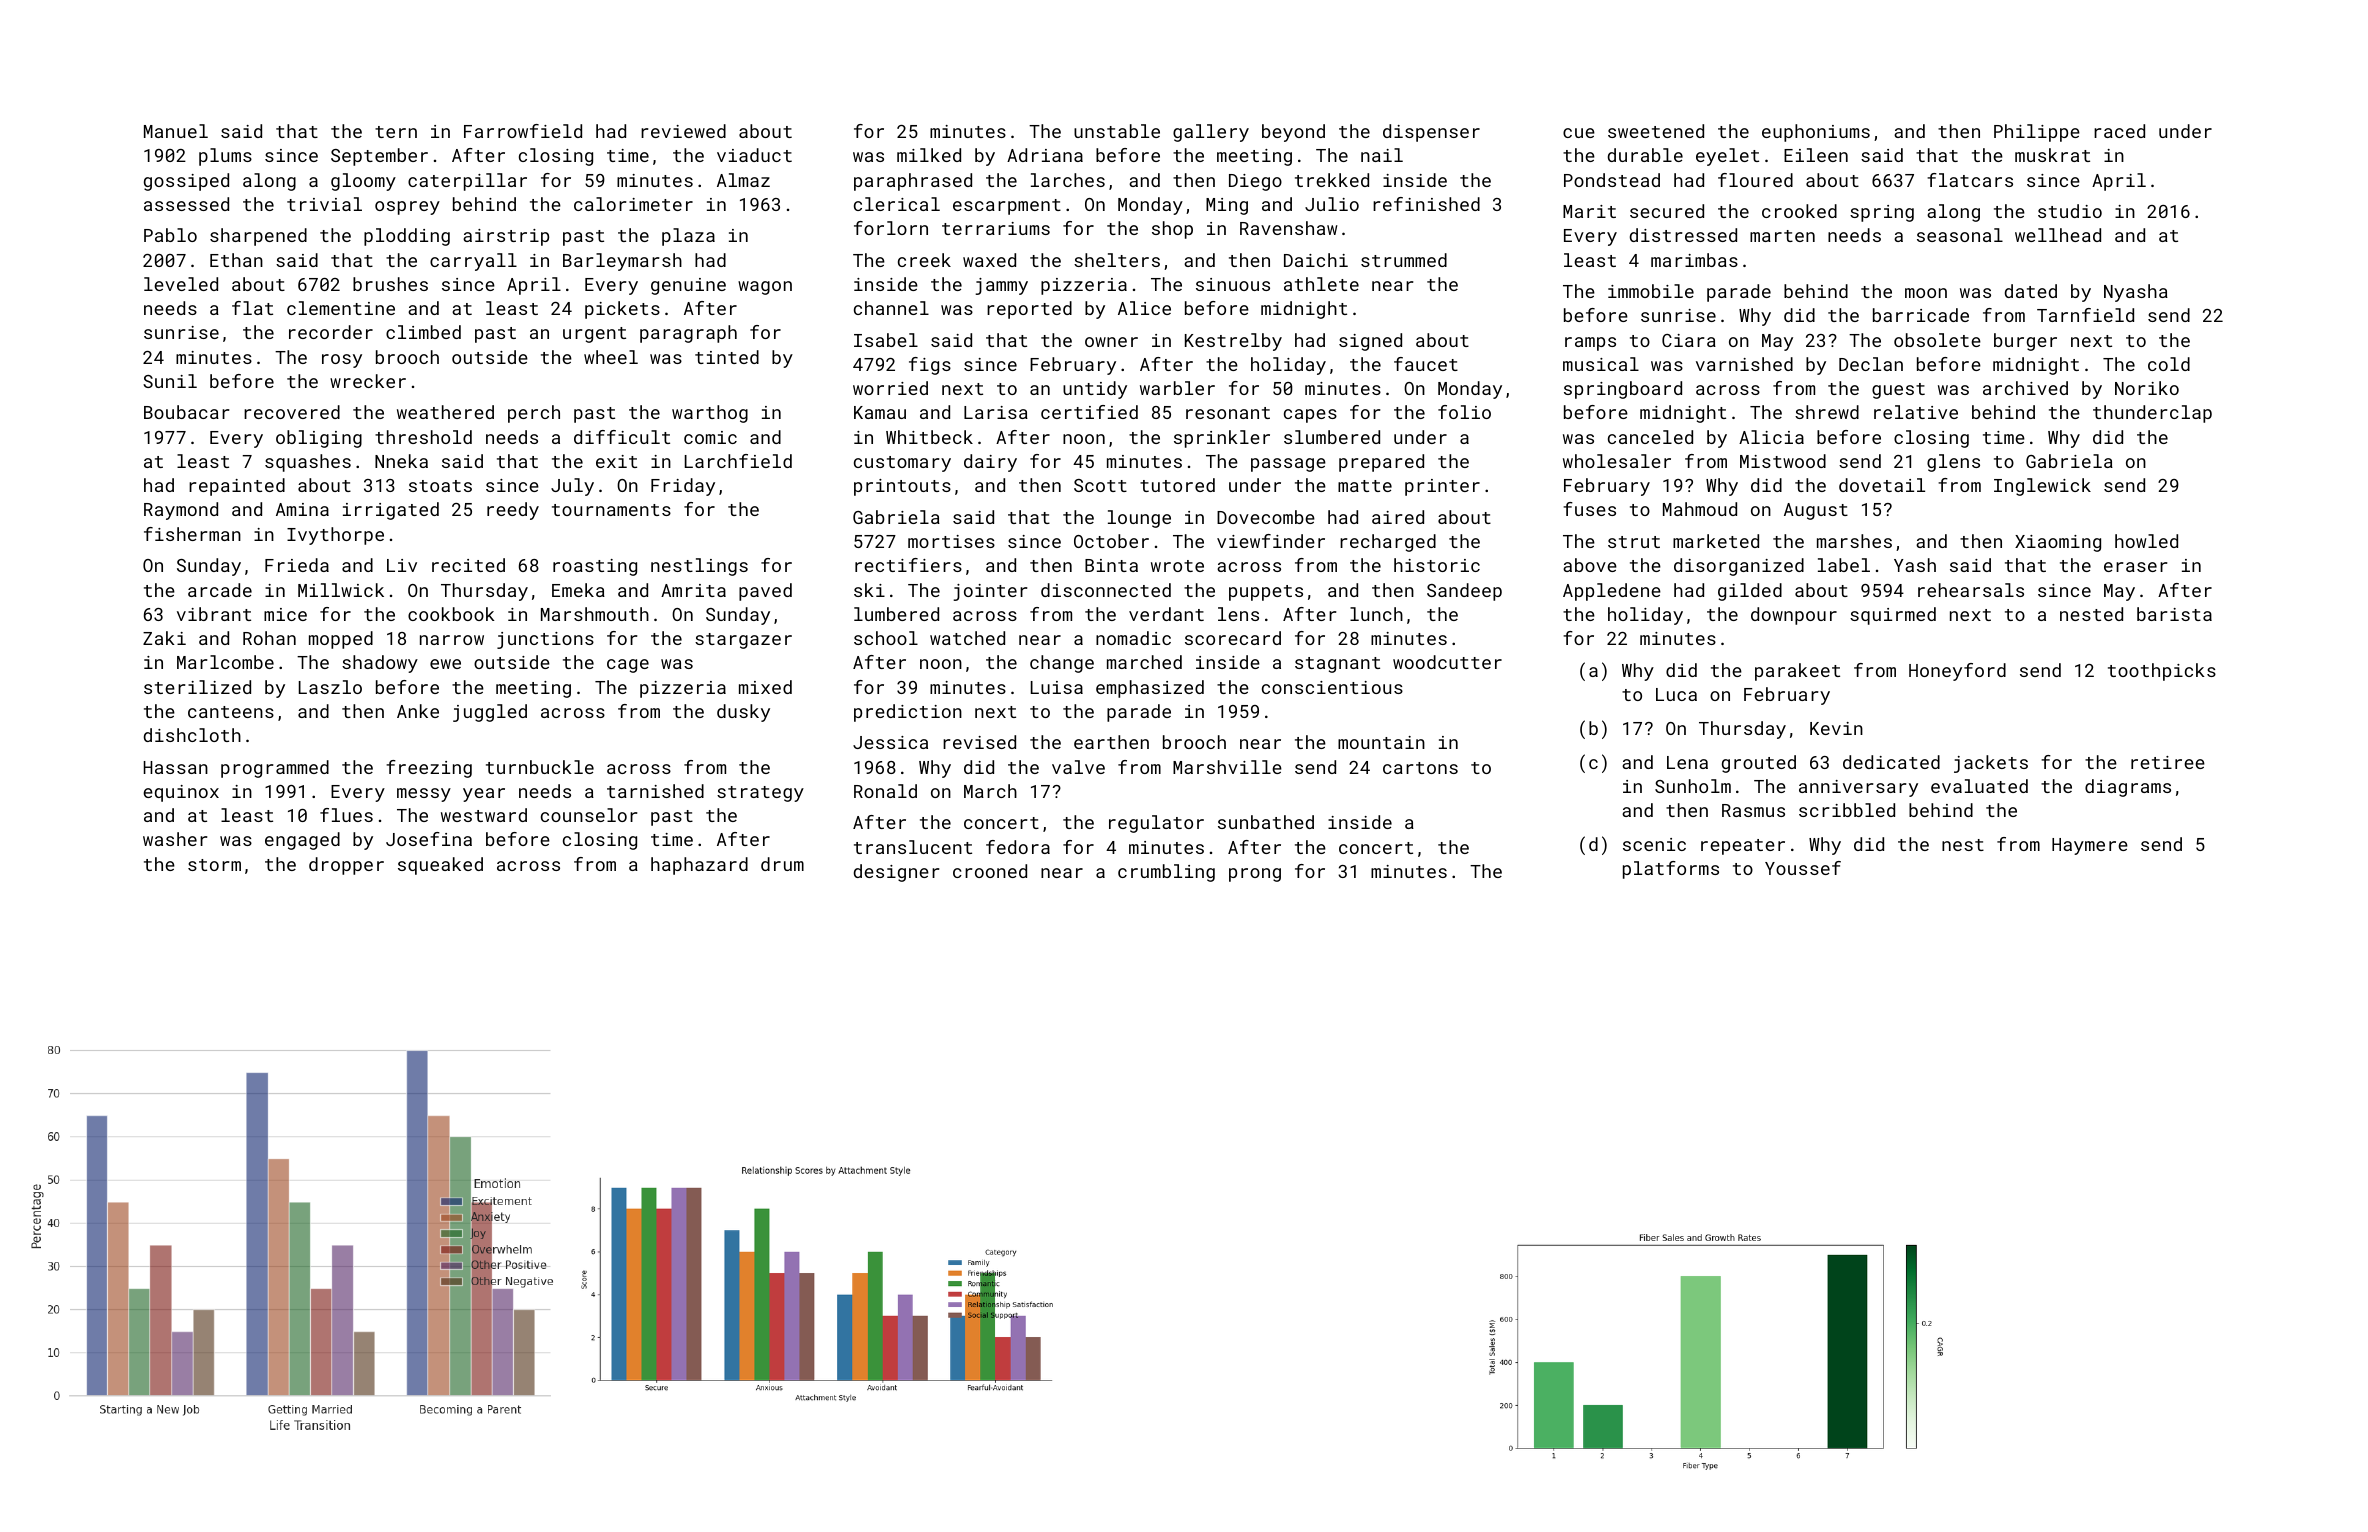 Image resolution: width=2368 pixels, height=1532 pixels. What do you see at coordinates (1656, 131) in the screenshot?
I see `sweetened` at bounding box center [1656, 131].
